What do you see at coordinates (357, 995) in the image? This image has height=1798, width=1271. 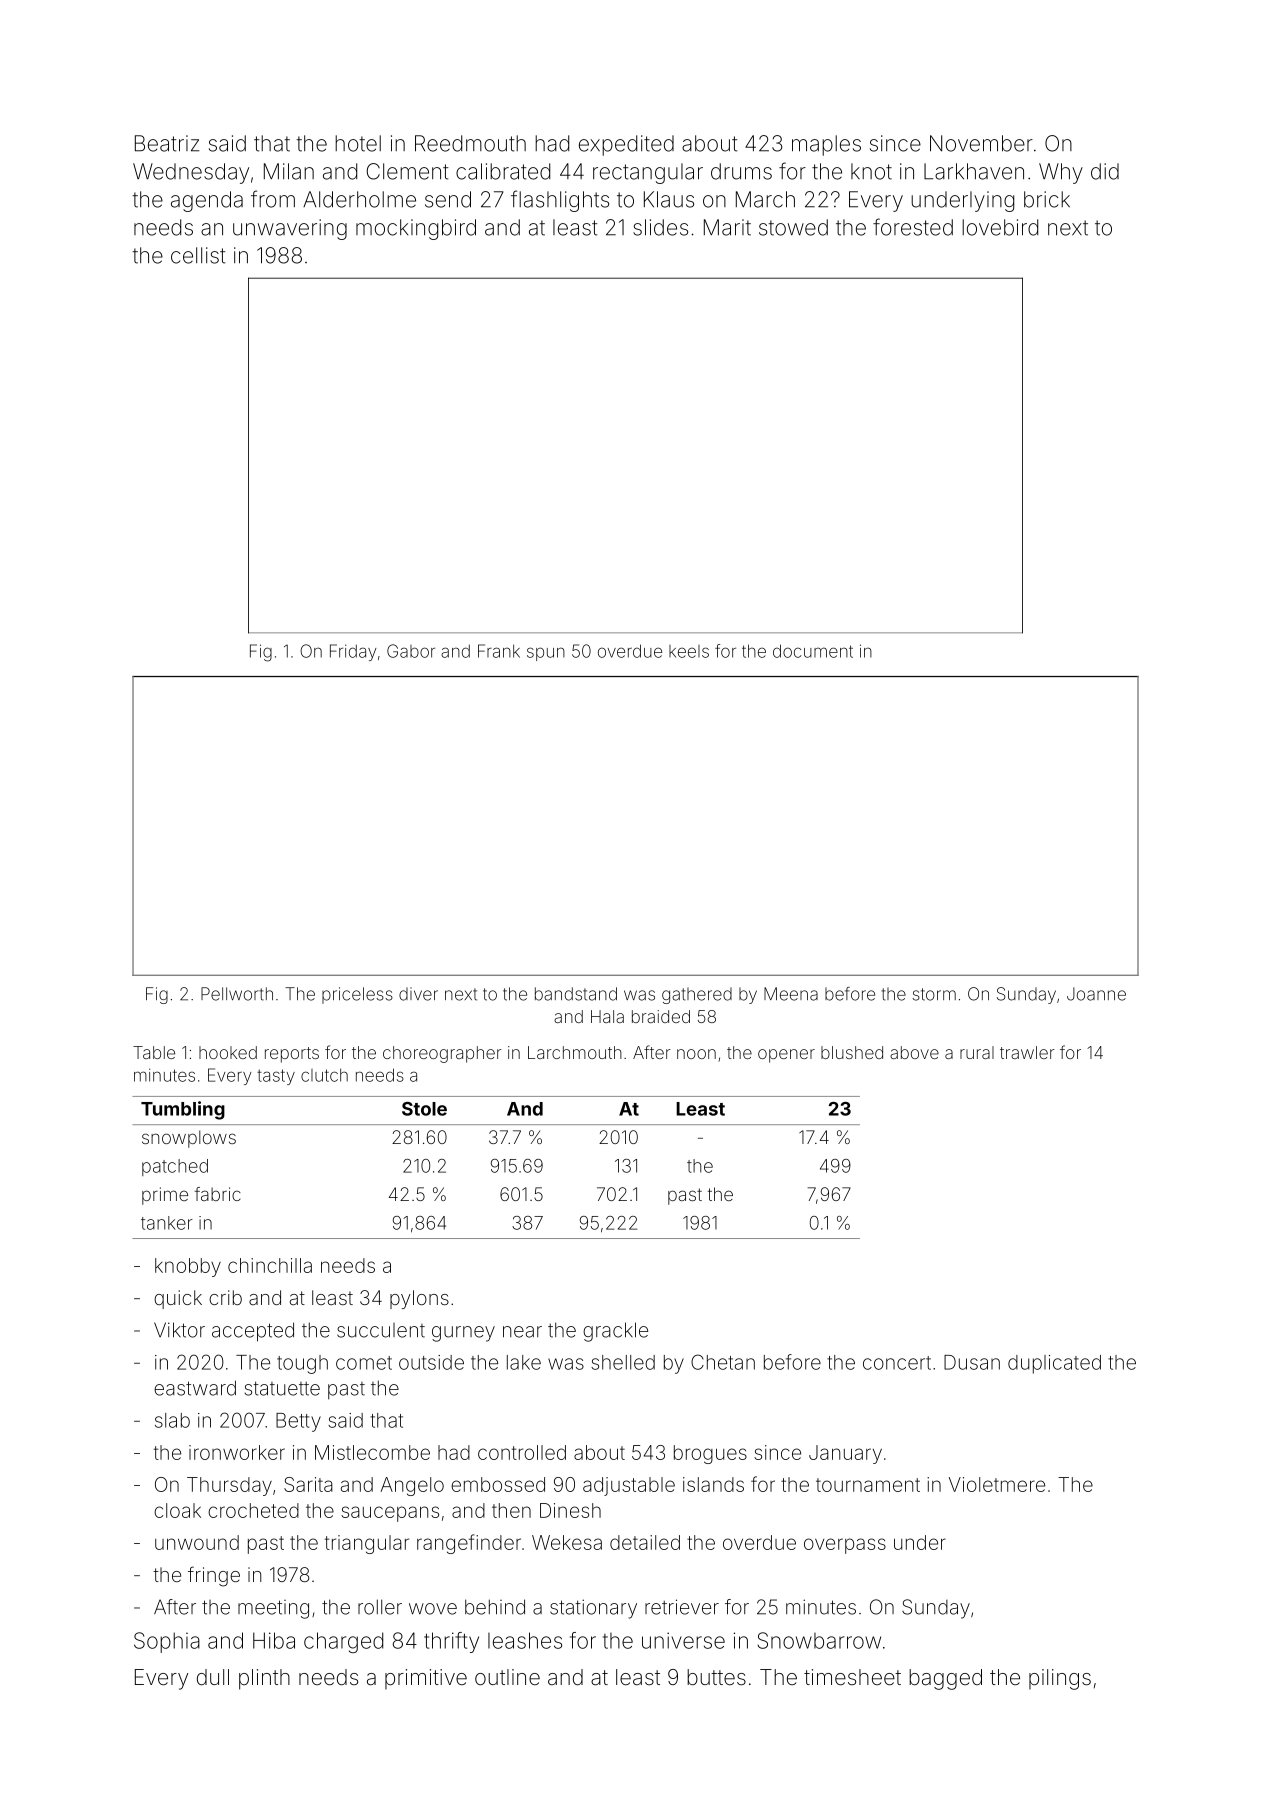 I see `priceless` at bounding box center [357, 995].
